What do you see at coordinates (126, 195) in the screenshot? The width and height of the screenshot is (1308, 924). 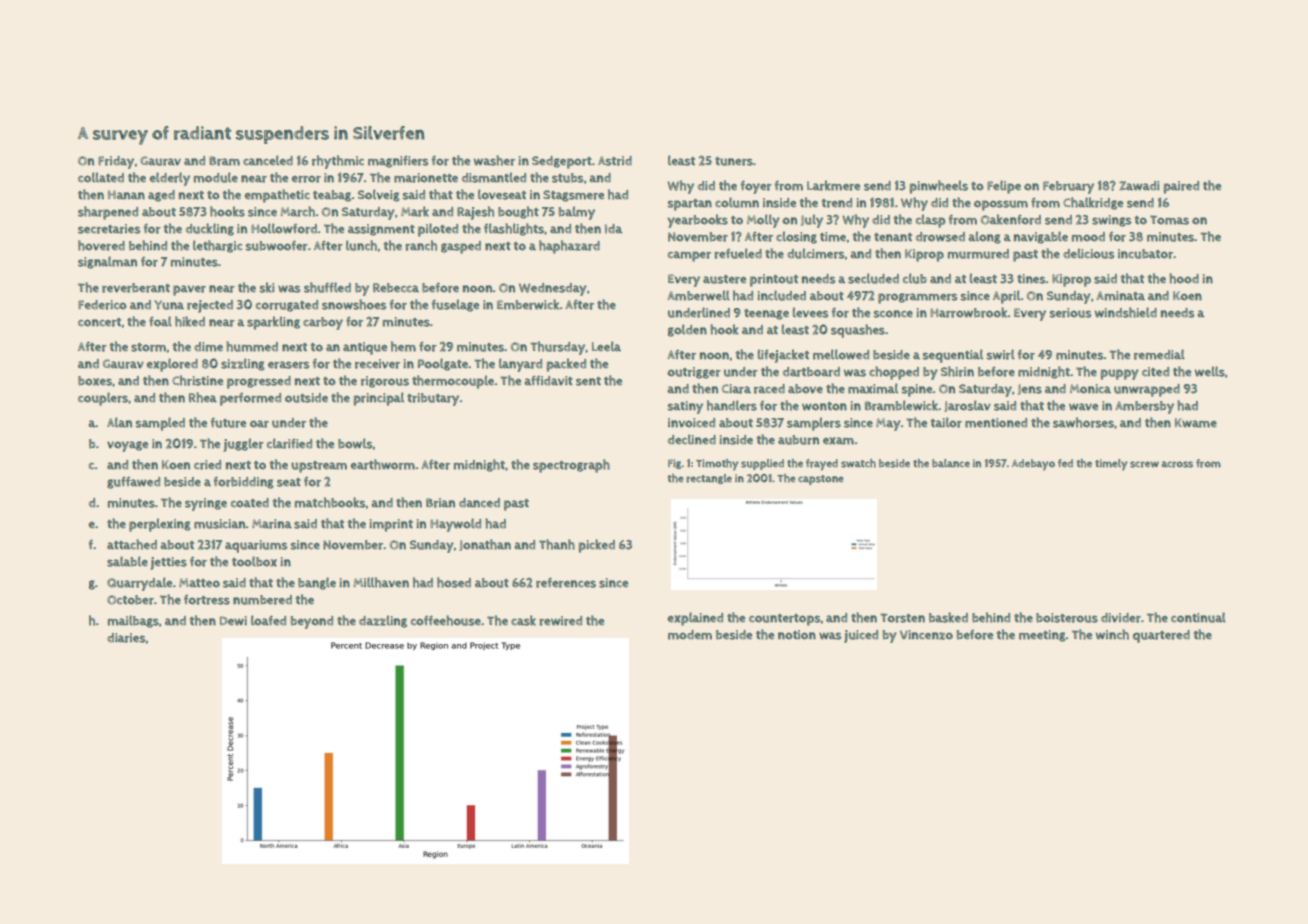 I see `Hanan` at bounding box center [126, 195].
